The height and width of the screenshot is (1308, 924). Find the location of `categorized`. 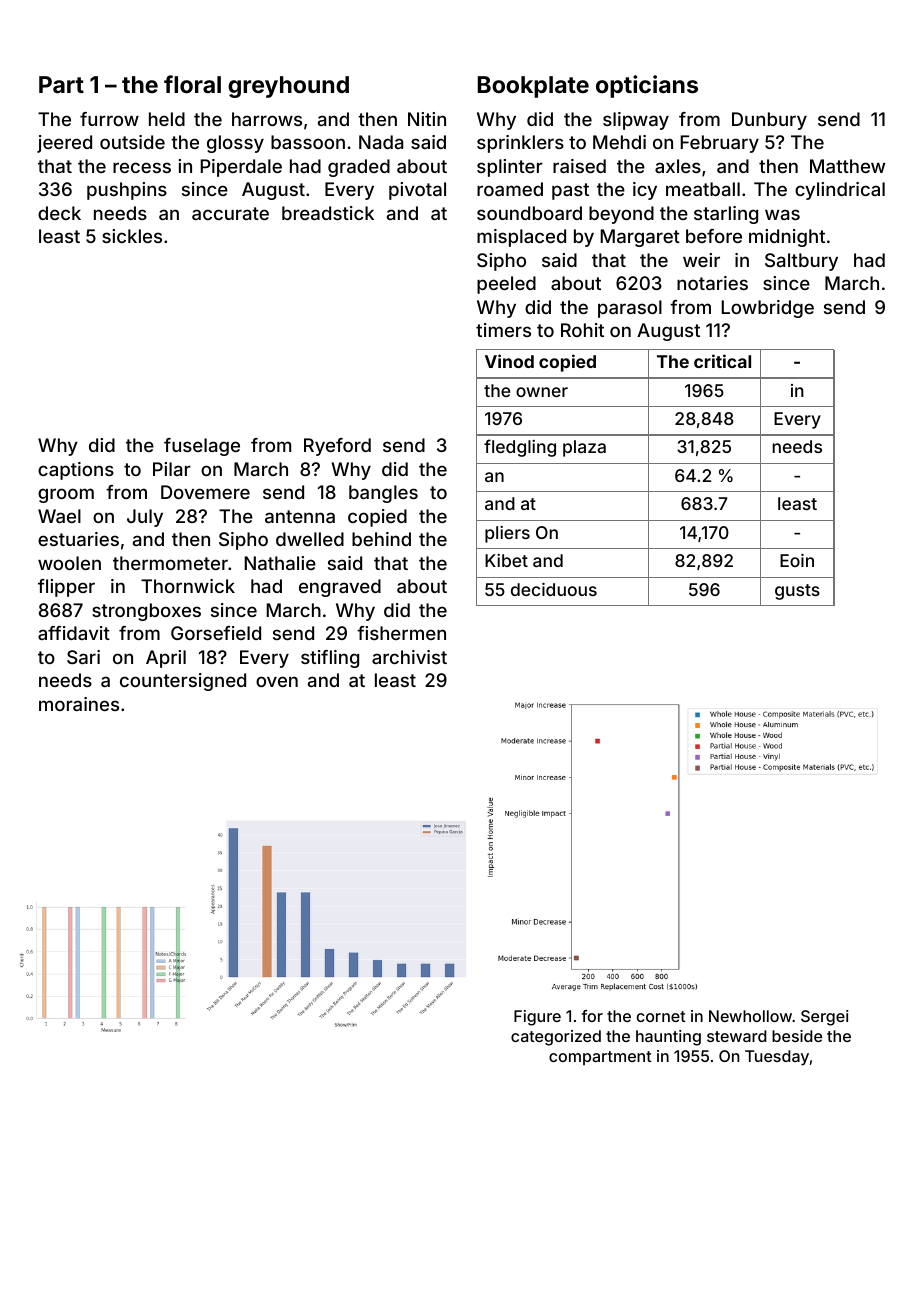

categorized is located at coordinates (556, 1038).
